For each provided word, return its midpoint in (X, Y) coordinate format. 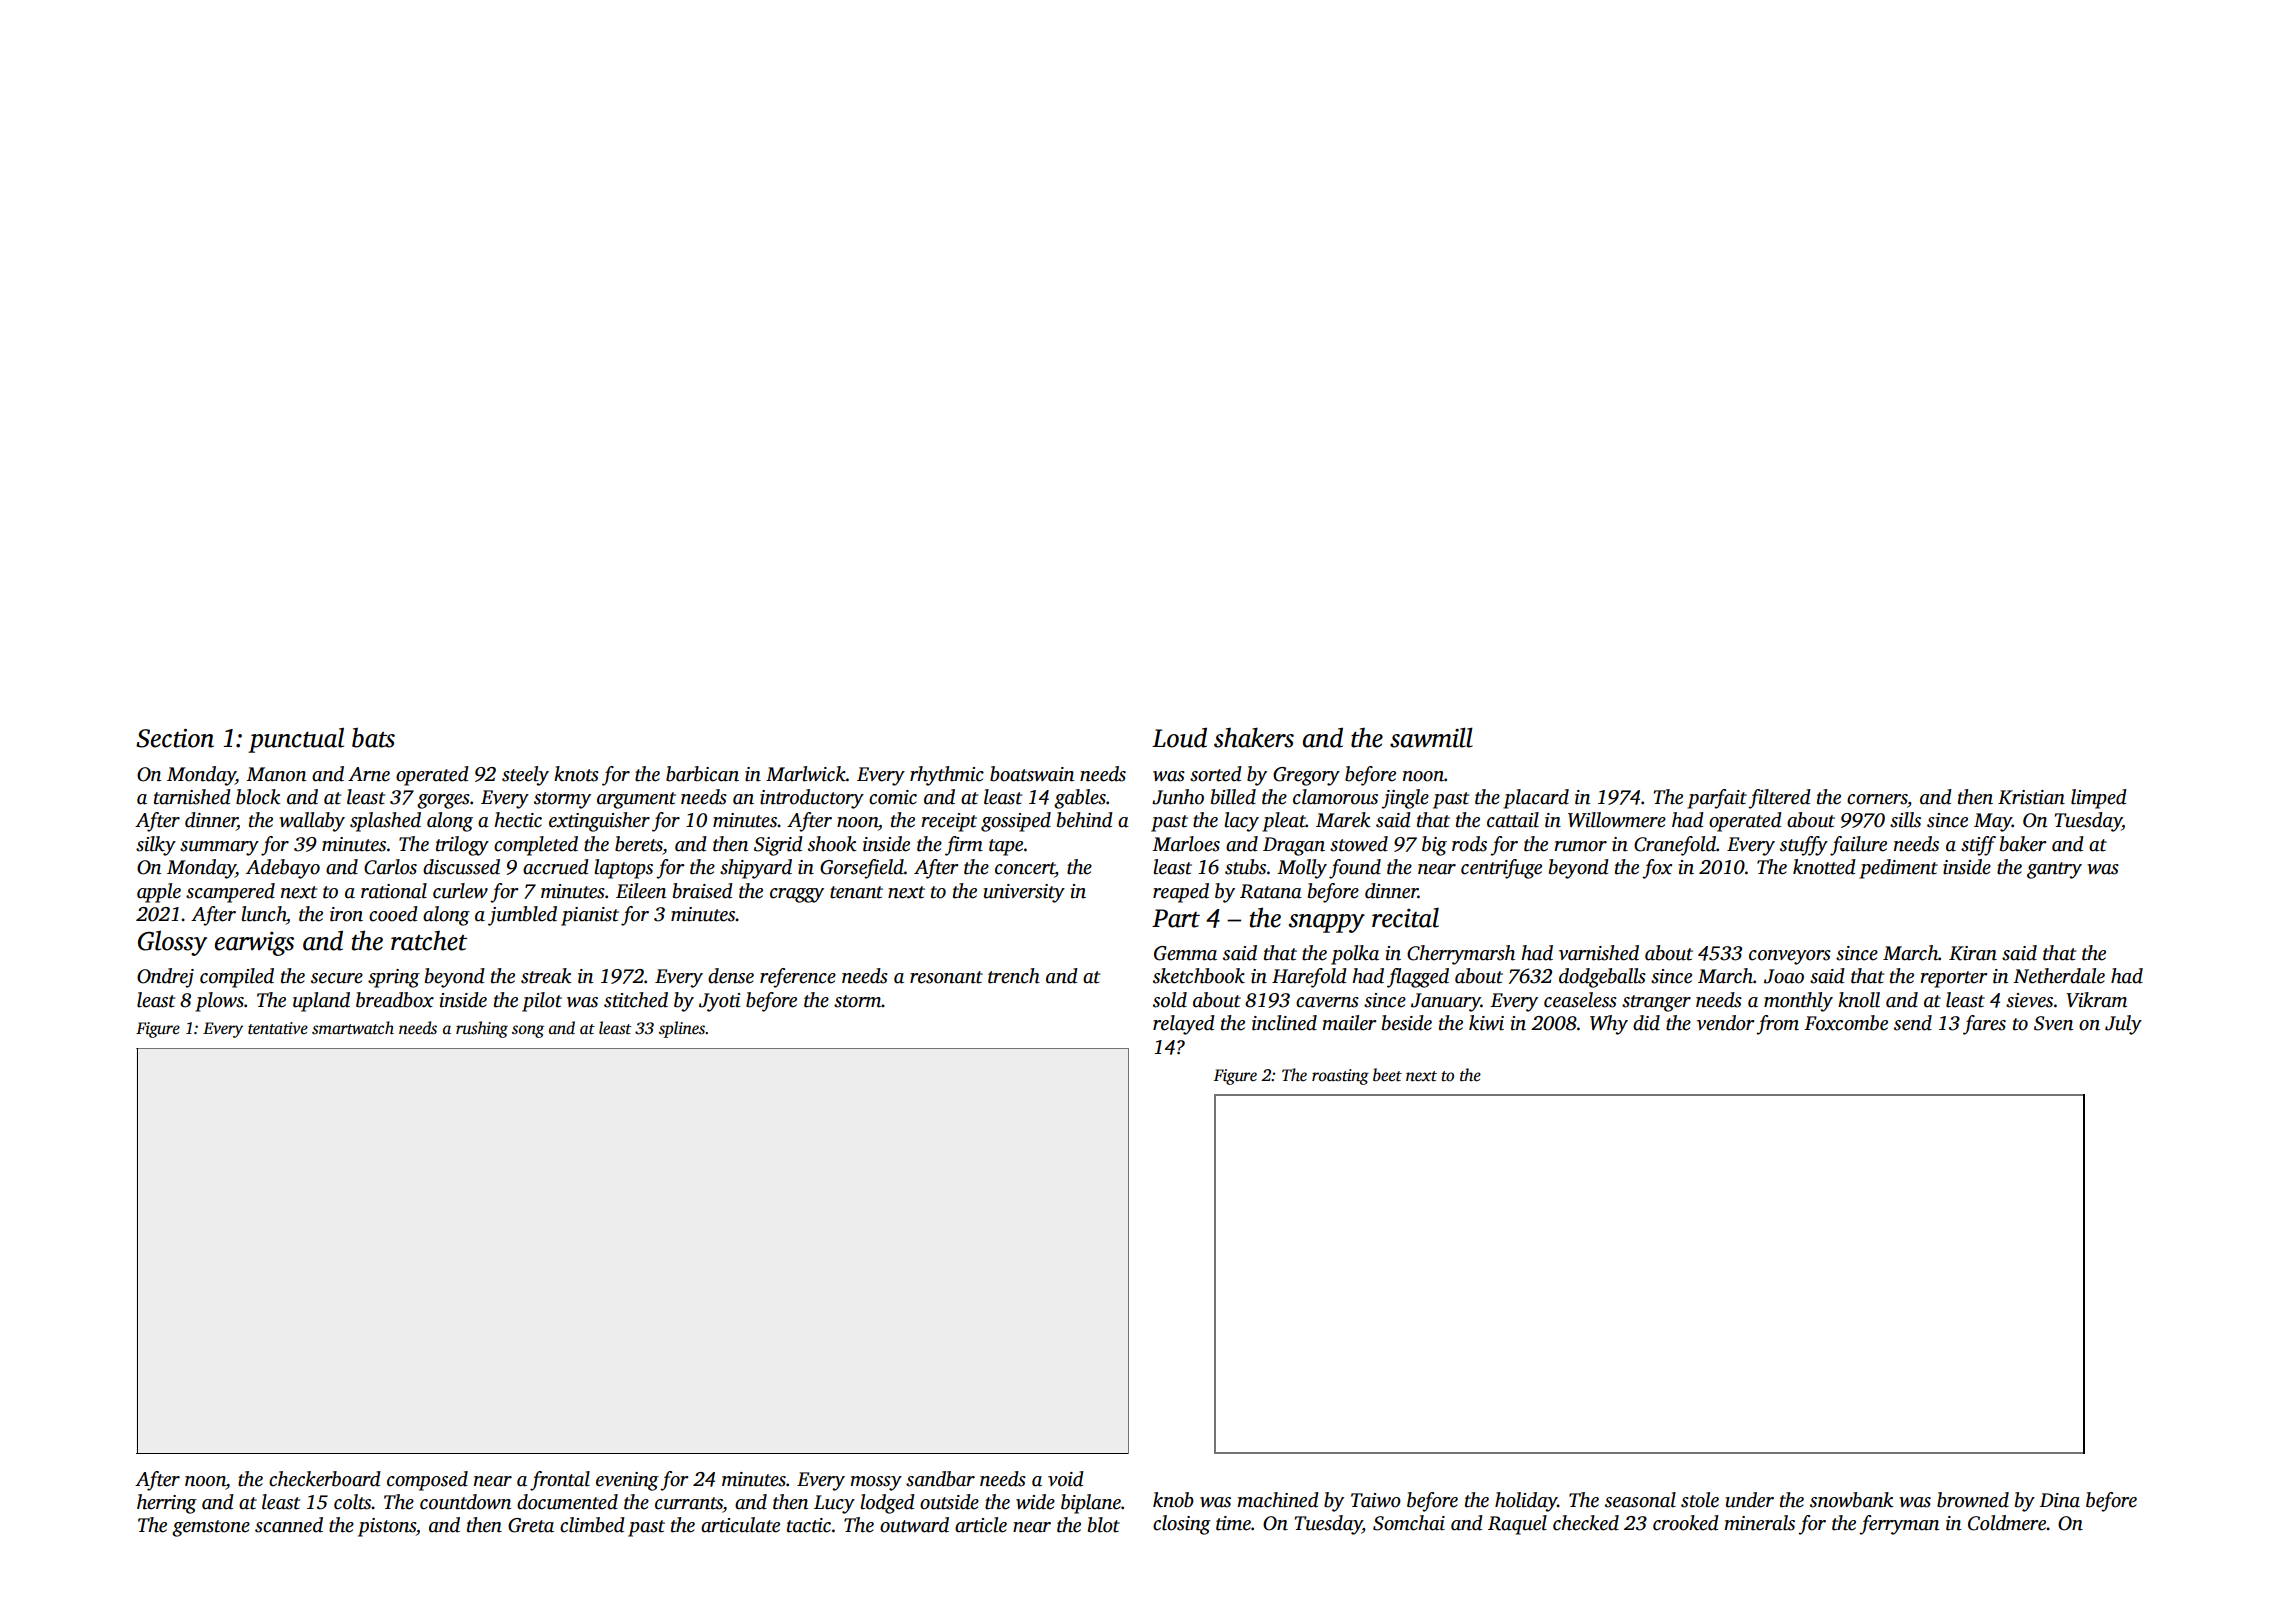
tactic (809, 1525)
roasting (1340, 1077)
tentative (278, 1028)
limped (2099, 799)
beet (1387, 1075)
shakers (1254, 737)
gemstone (211, 1528)
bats (373, 738)
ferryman (1899, 1525)
